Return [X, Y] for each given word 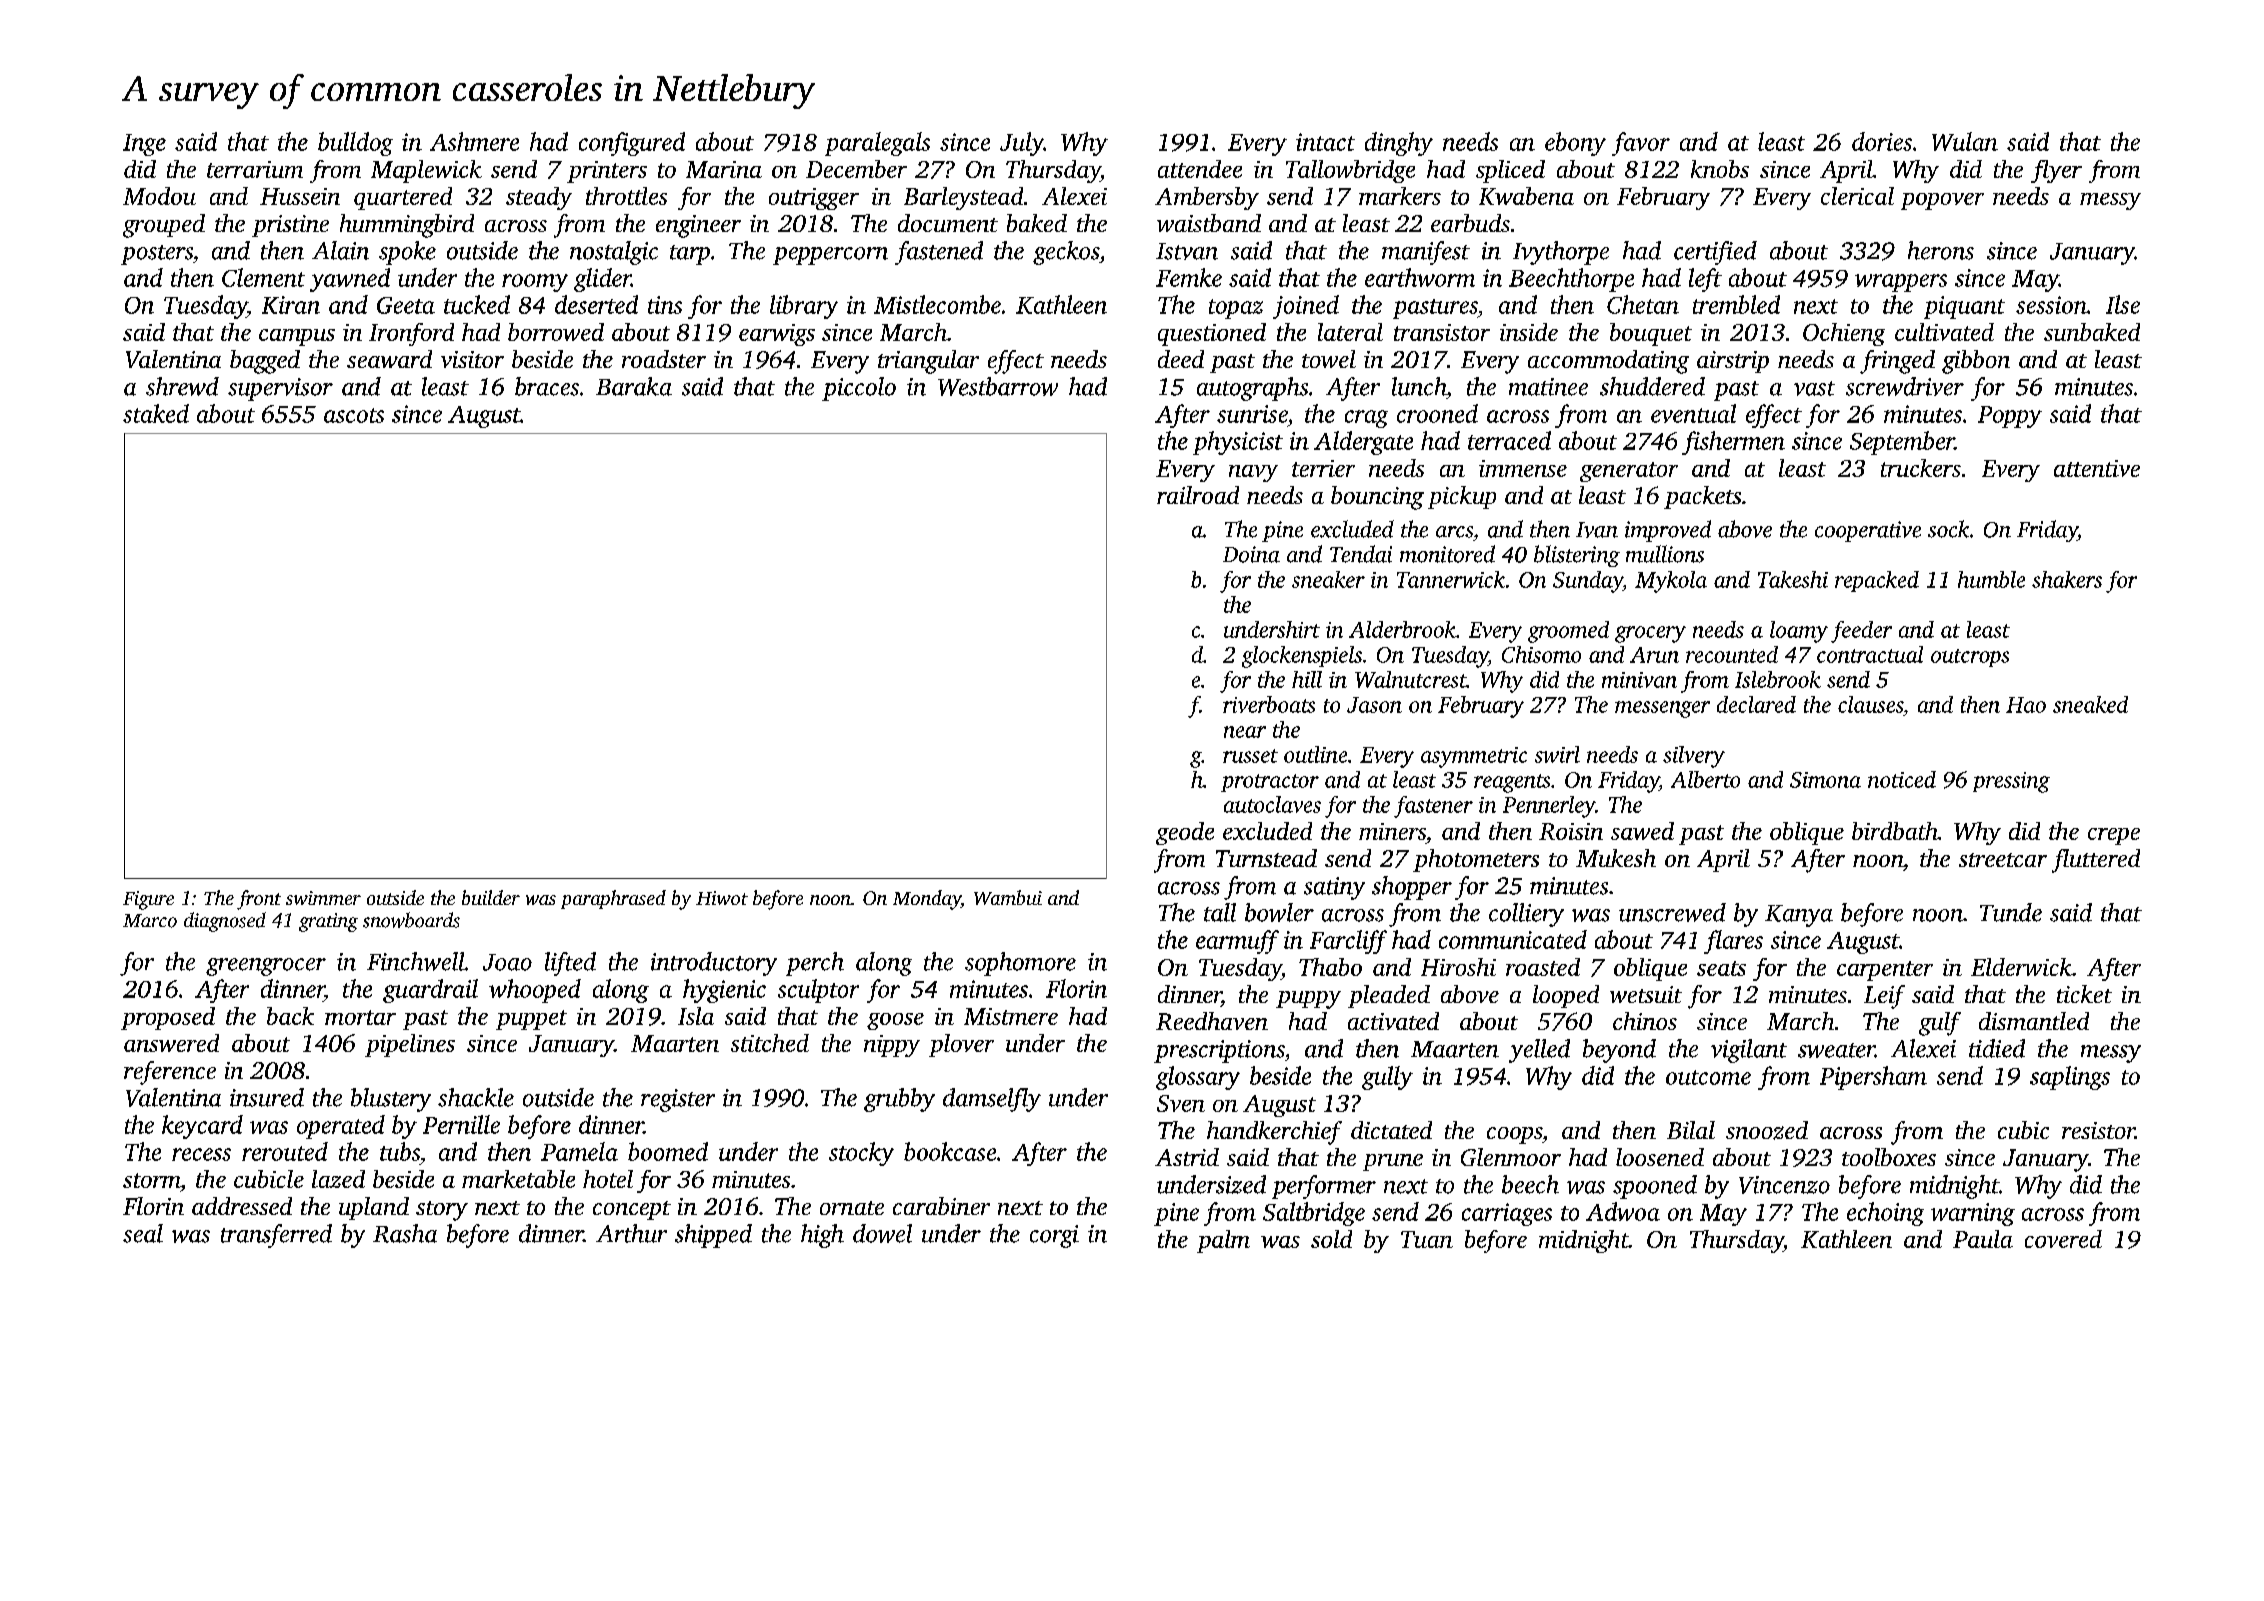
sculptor [818, 991]
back [290, 1016]
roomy [535, 283]
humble [1991, 579]
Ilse [2123, 304]
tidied [1997, 1048]
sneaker [1328, 579]
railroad [1198, 495]
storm [151, 1180]
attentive [2097, 468]
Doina [1251, 554]
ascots [354, 415]
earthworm [1420, 277]
